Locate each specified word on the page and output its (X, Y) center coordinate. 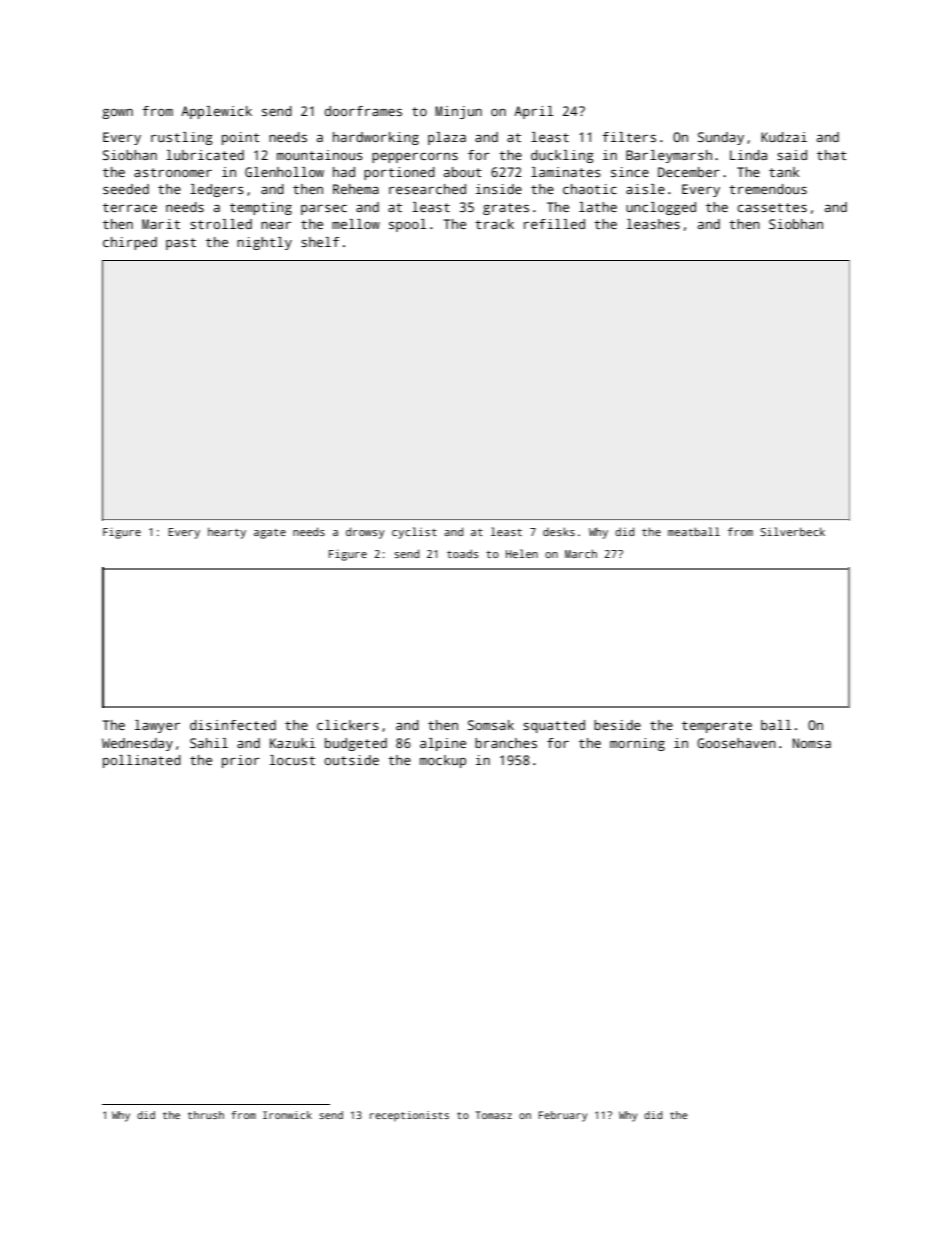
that (832, 155)
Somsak (491, 725)
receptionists (409, 1116)
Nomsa (812, 743)
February (563, 1116)
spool (407, 225)
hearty (227, 533)
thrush (206, 1115)
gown (117, 114)
